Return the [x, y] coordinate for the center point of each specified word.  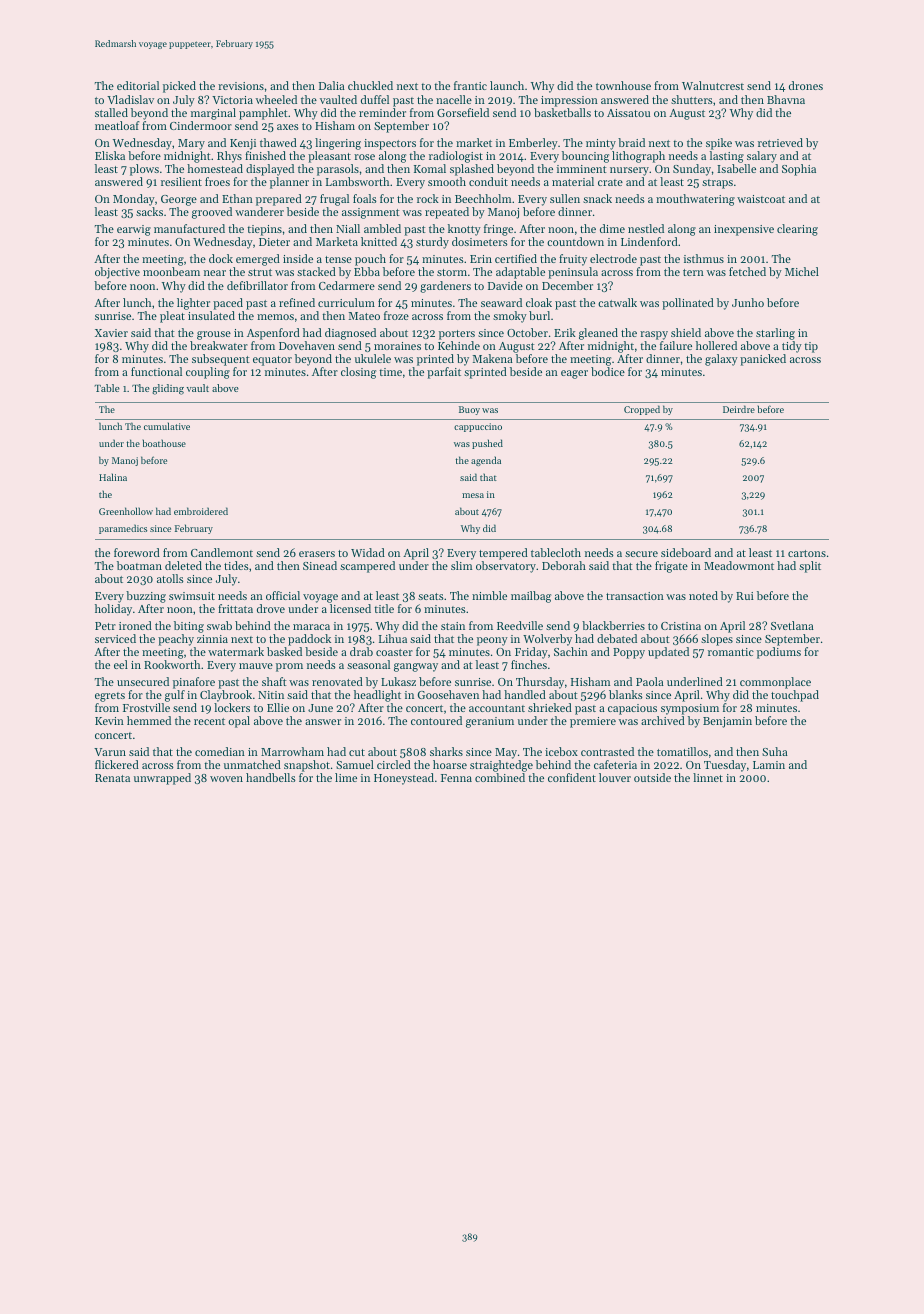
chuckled [370, 85]
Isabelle [736, 168]
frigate [671, 567]
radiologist [456, 157]
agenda [486, 461]
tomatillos [682, 751]
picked [179, 87]
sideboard [686, 552]
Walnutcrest [713, 85]
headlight [377, 696]
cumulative [167, 426]
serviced [115, 638]
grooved [212, 213]
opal [239, 722]
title [384, 608]
